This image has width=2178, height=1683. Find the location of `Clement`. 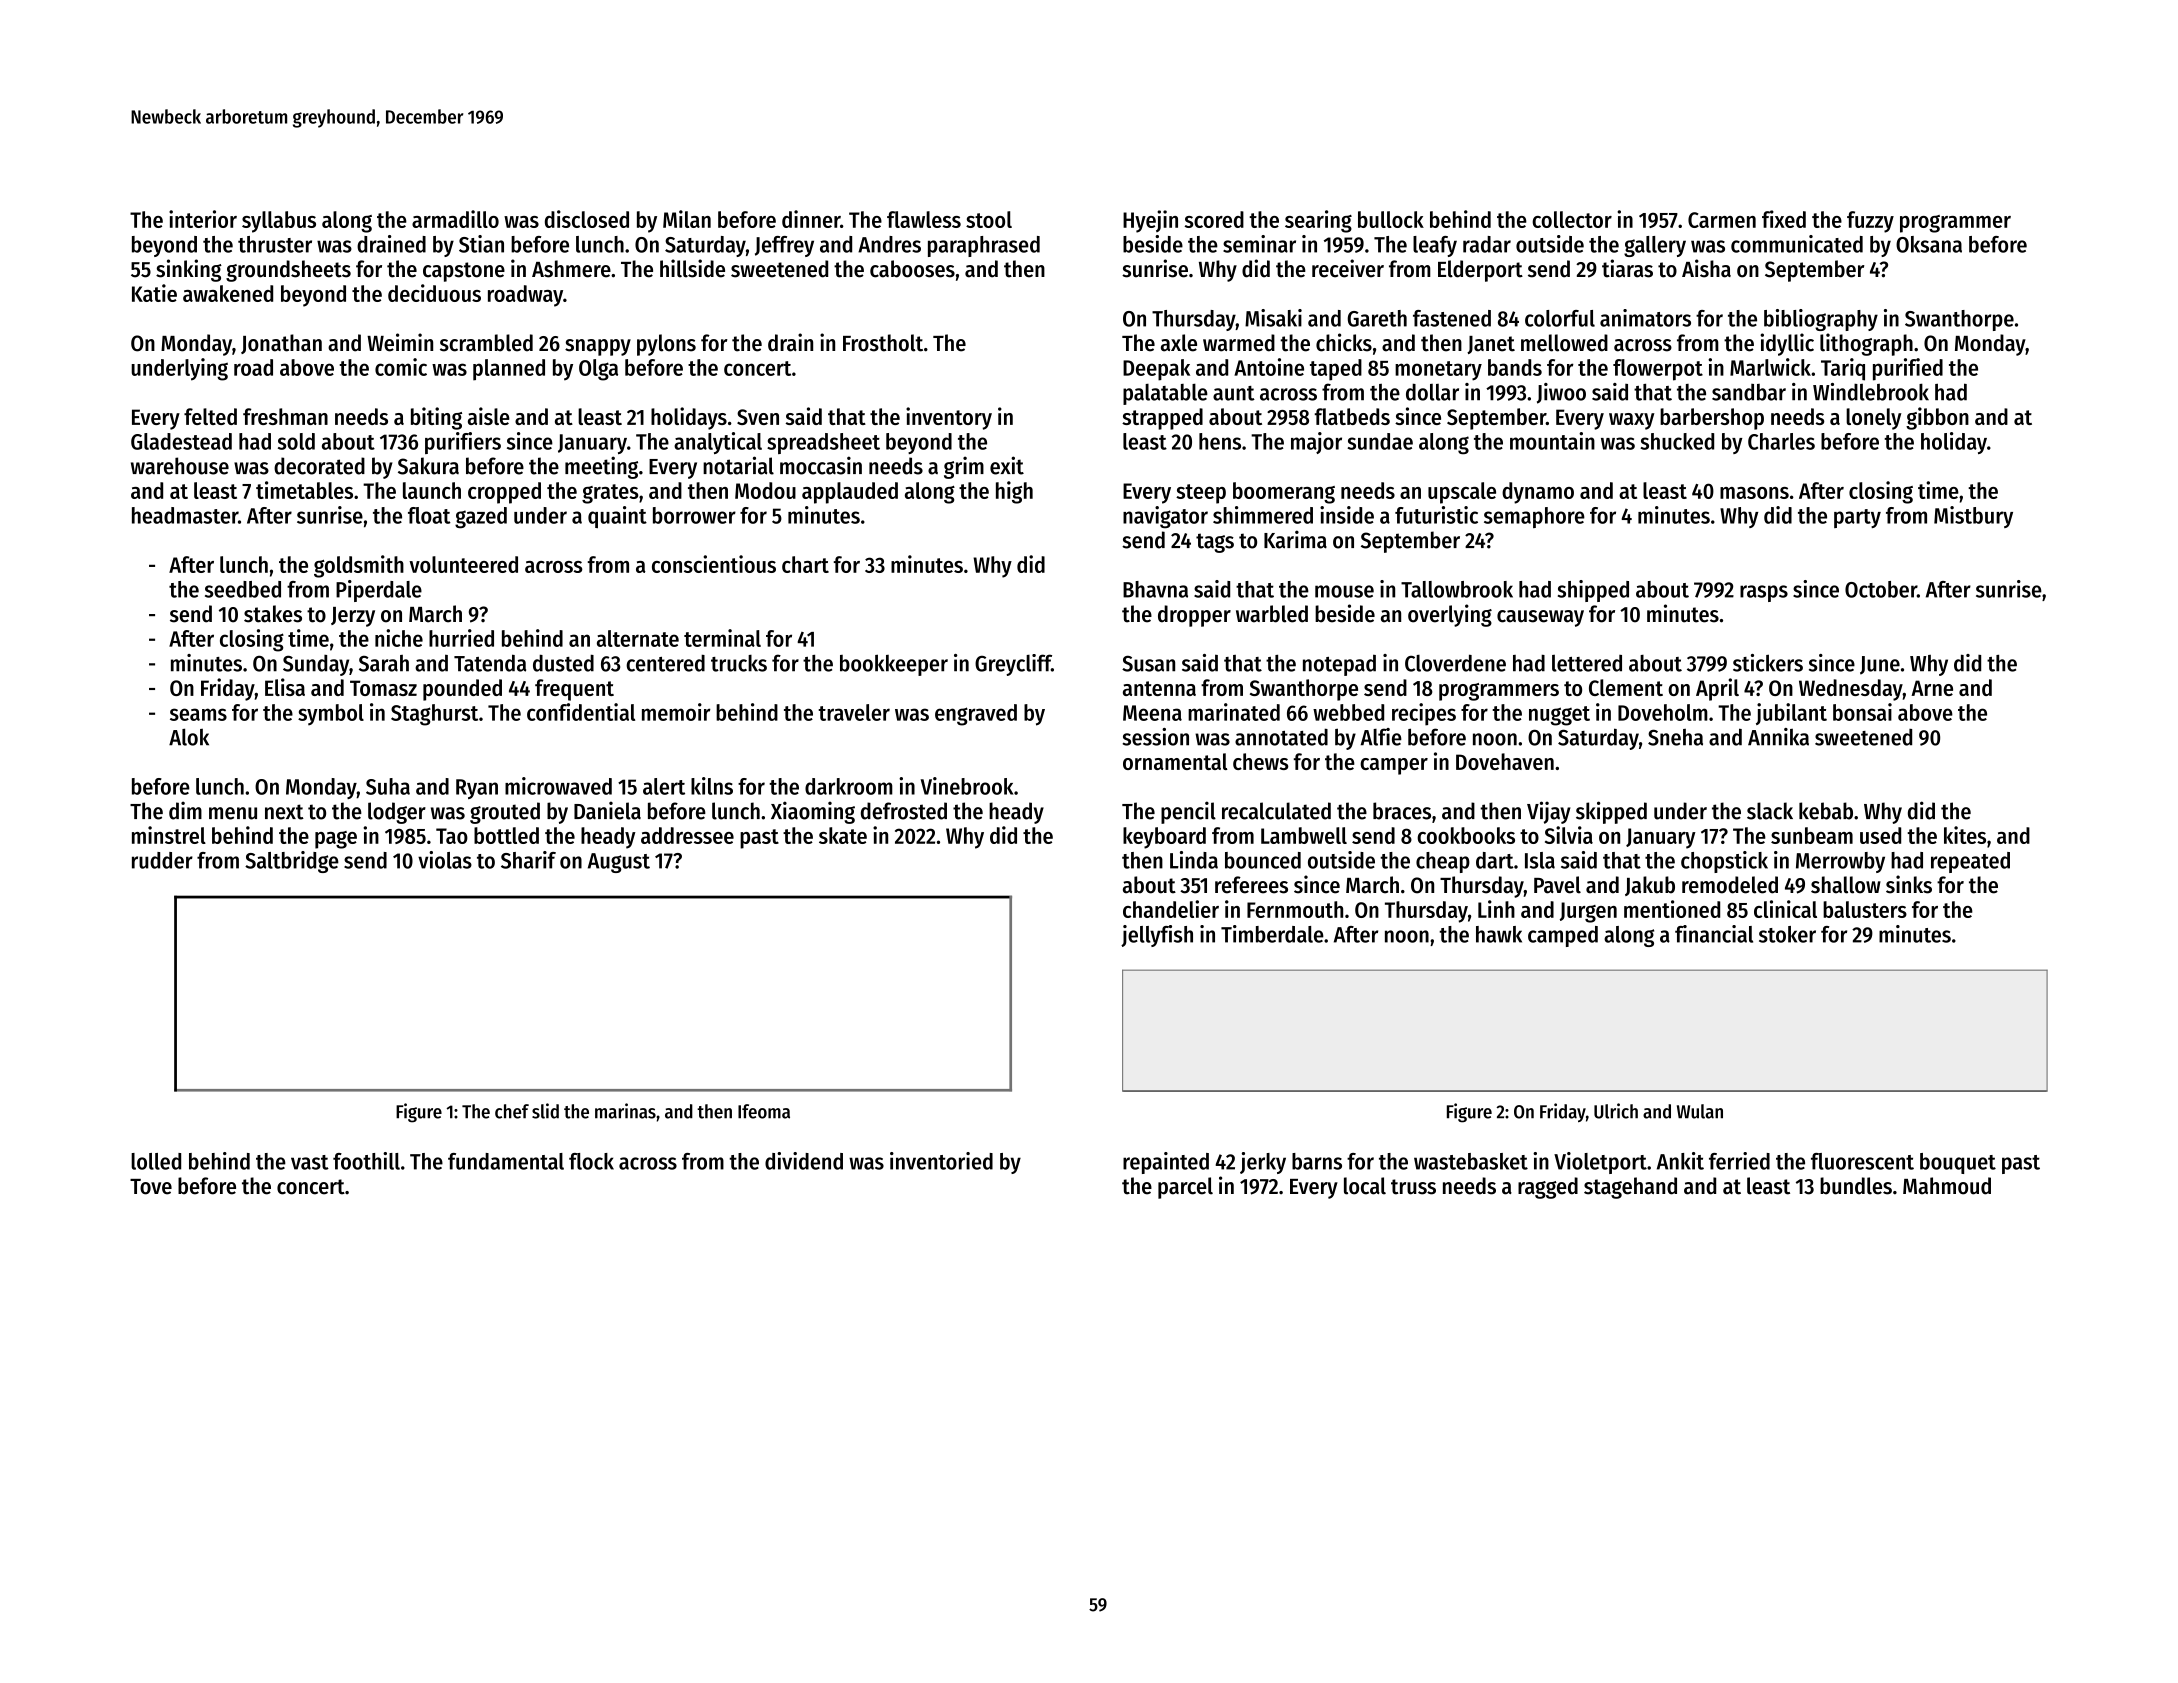

Clement is located at coordinates (1626, 687).
